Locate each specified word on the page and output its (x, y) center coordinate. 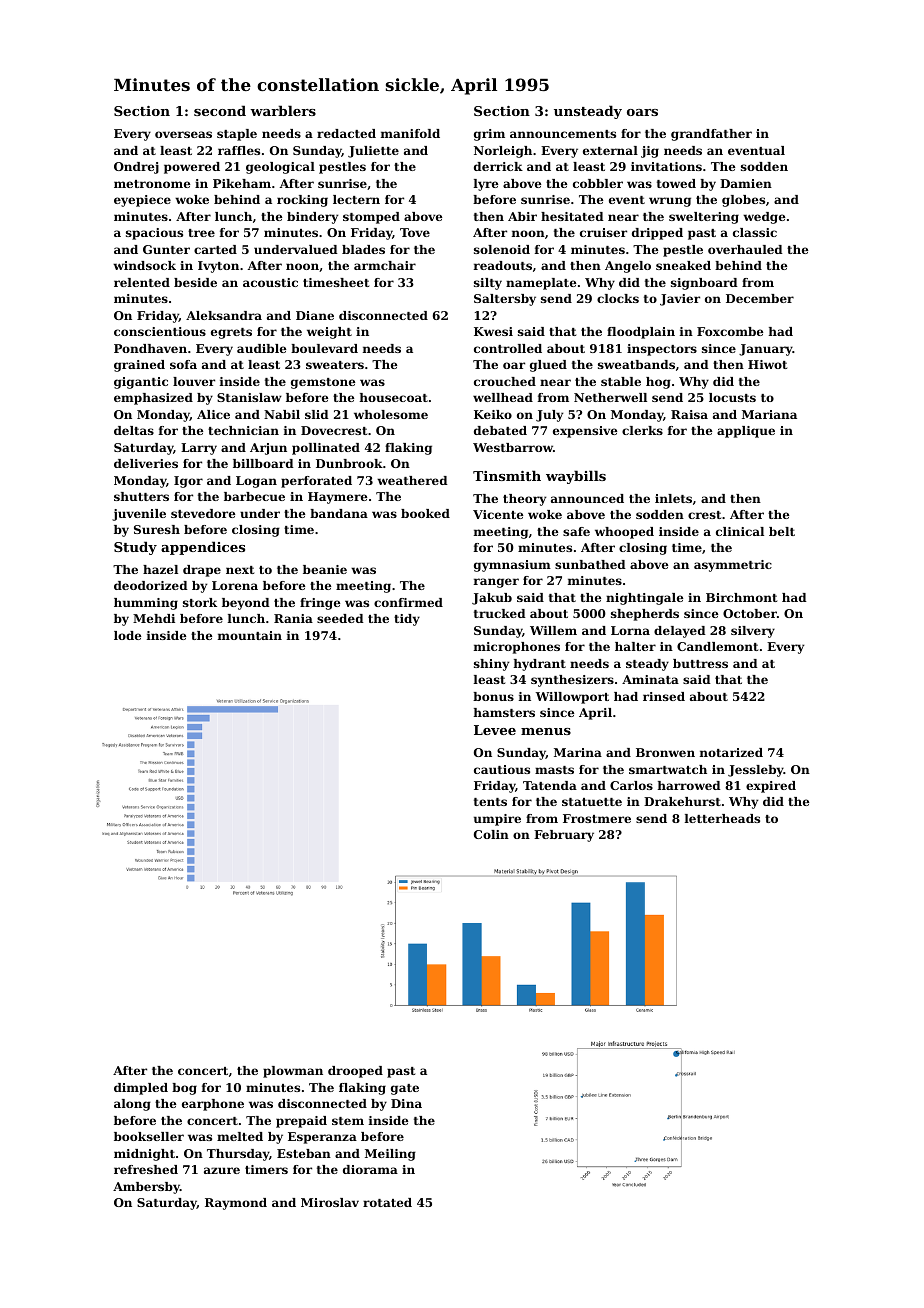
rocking (302, 201)
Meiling (390, 1155)
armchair (385, 265)
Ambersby (146, 1188)
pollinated (326, 449)
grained (139, 366)
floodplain (641, 333)
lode (127, 635)
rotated (387, 1202)
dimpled (141, 1089)
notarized (731, 752)
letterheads (722, 818)
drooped (355, 1072)
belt (782, 531)
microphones (517, 648)
